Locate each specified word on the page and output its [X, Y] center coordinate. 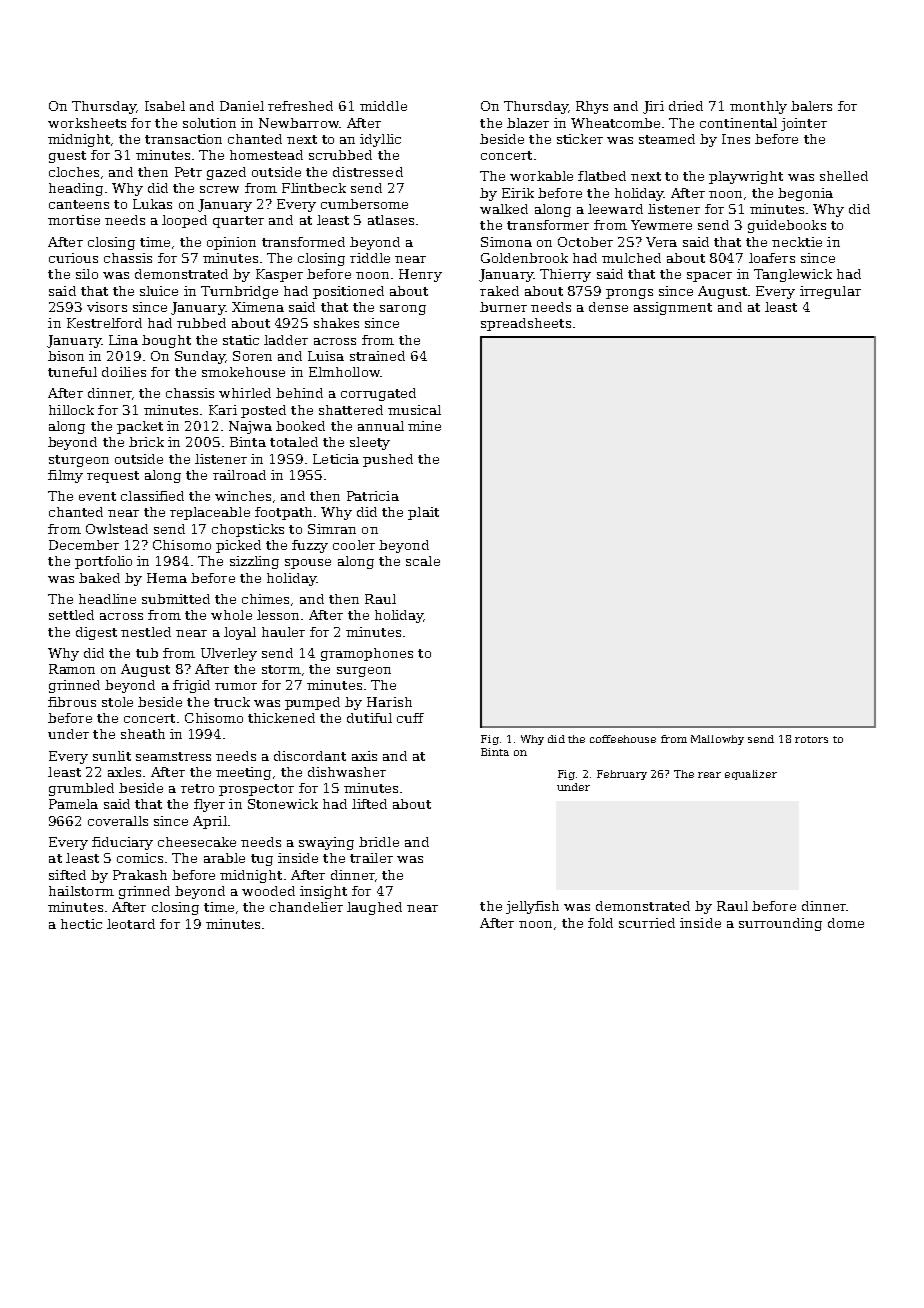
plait [423, 513]
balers [811, 106]
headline [107, 599]
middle [383, 106]
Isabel [165, 106]
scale [423, 561]
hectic [81, 924]
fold [600, 923]
